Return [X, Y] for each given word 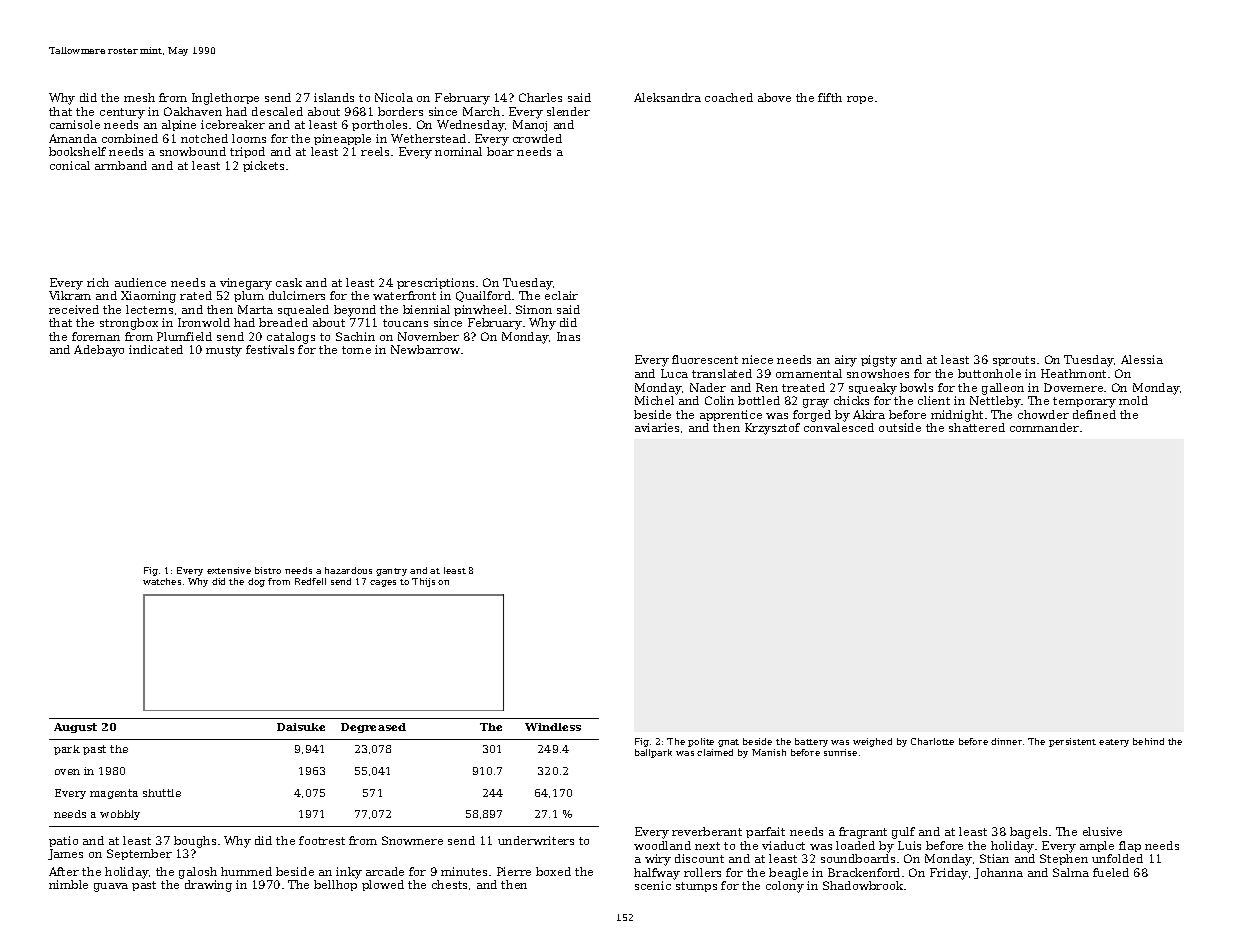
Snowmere [412, 840]
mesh [139, 97]
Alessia [1142, 359]
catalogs [291, 338]
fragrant [863, 833]
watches [162, 581]
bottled [759, 400]
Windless [553, 727]
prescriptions [435, 283]
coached [729, 97]
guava [111, 887]
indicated [156, 349]
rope [860, 100]
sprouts [1014, 361]
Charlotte [932, 741]
